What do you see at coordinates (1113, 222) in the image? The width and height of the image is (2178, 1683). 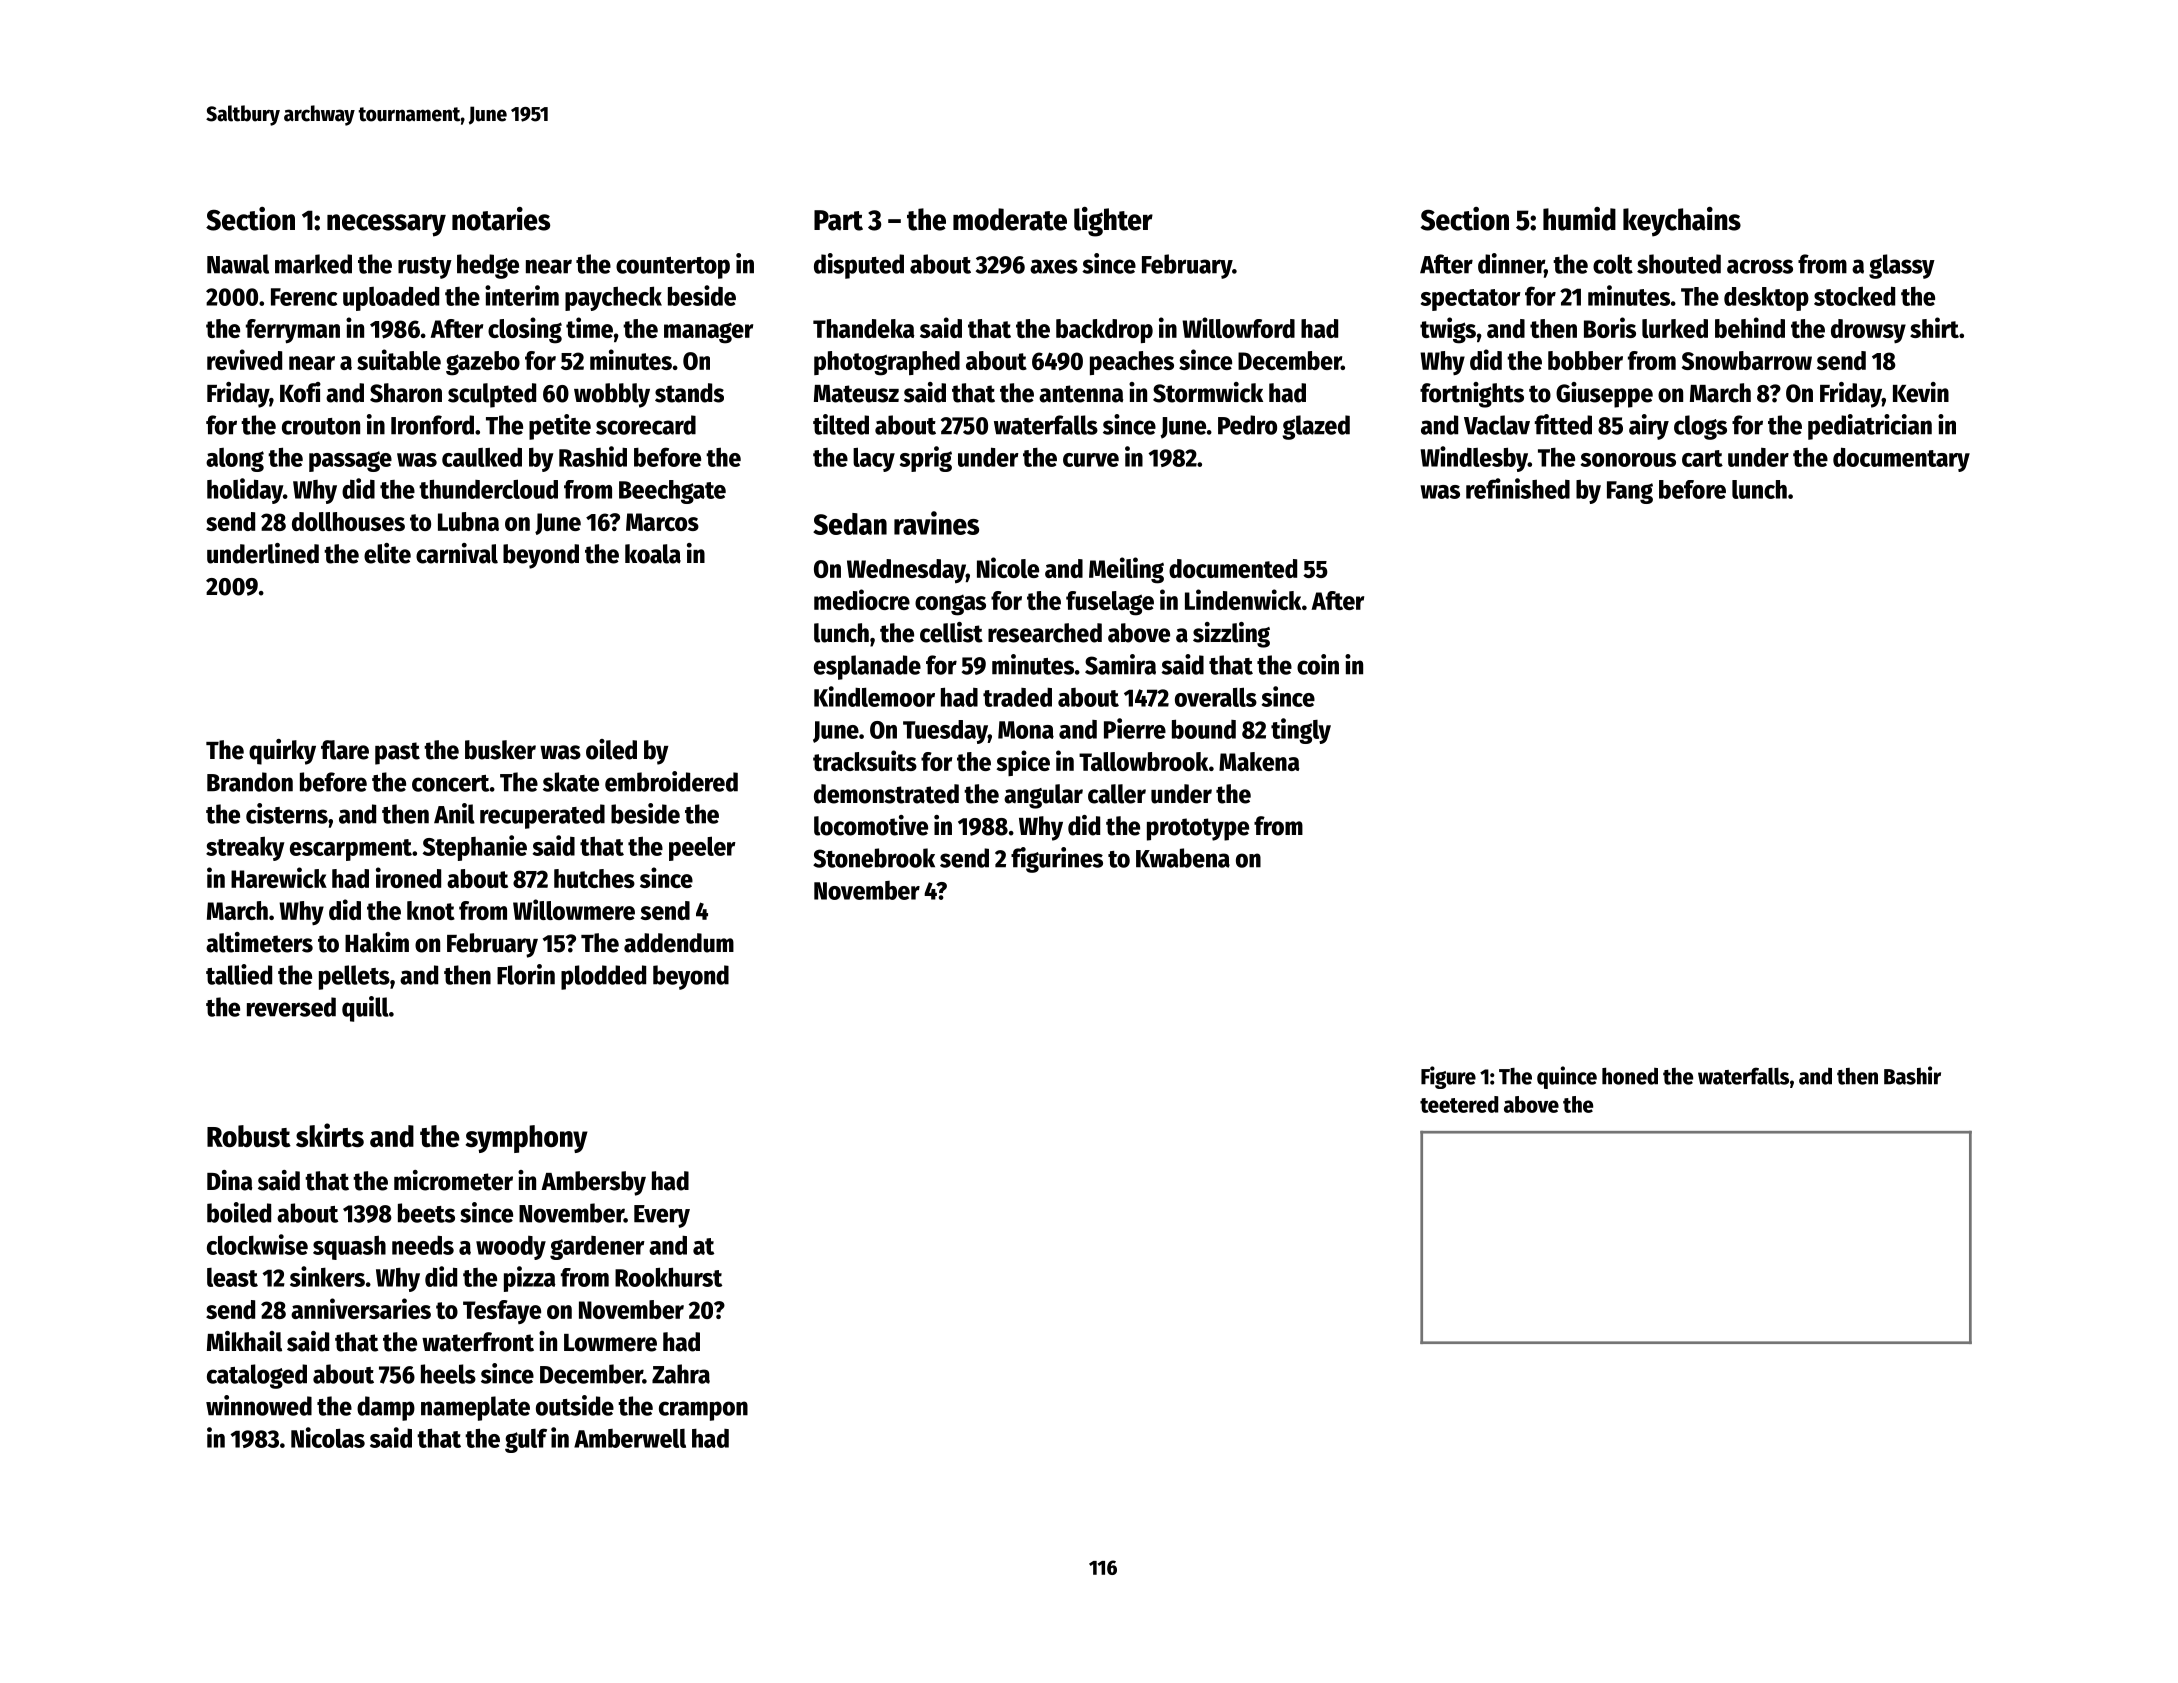 I see `lighter` at bounding box center [1113, 222].
